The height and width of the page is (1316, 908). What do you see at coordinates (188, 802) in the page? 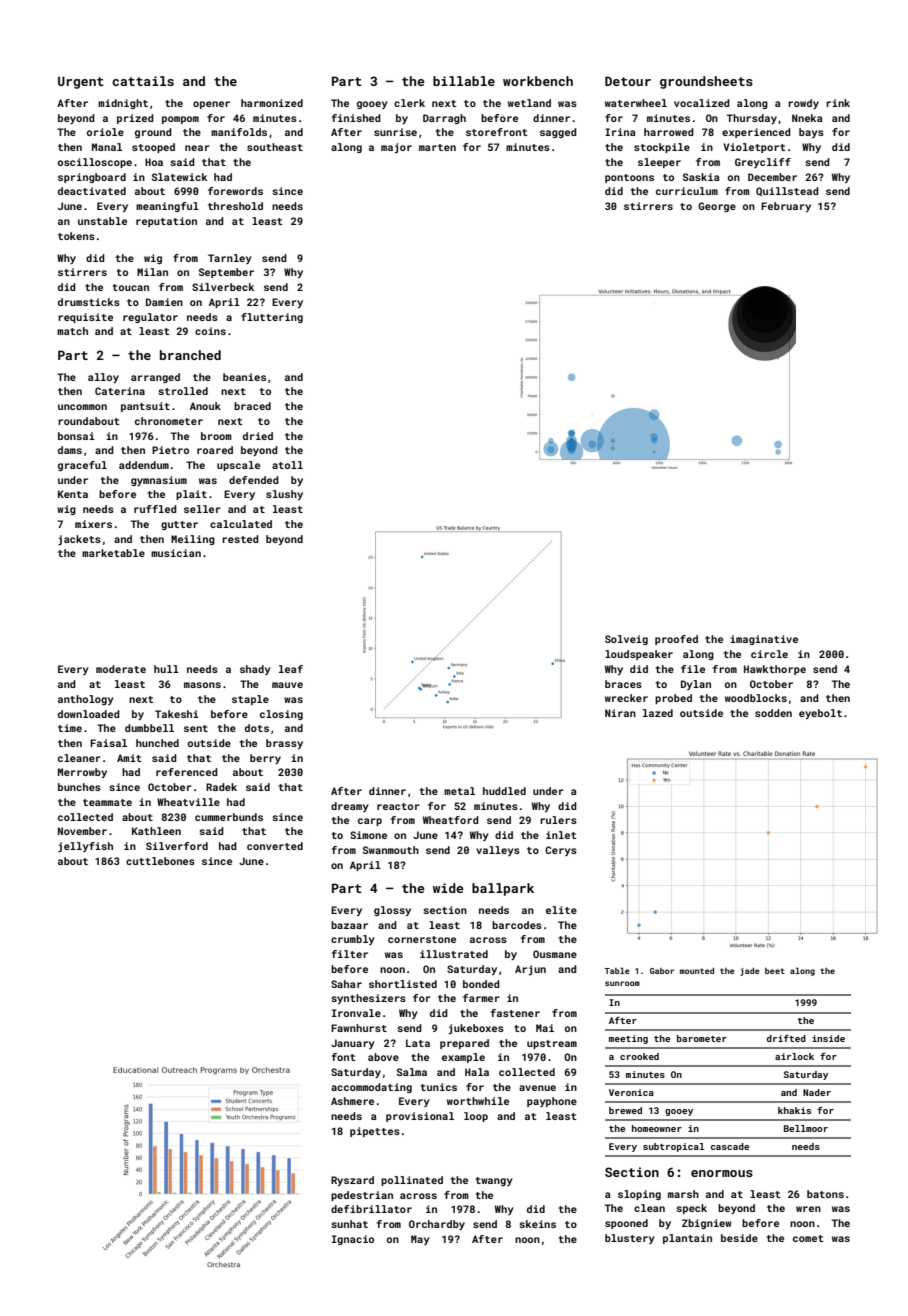
I see `Wheatville` at bounding box center [188, 802].
